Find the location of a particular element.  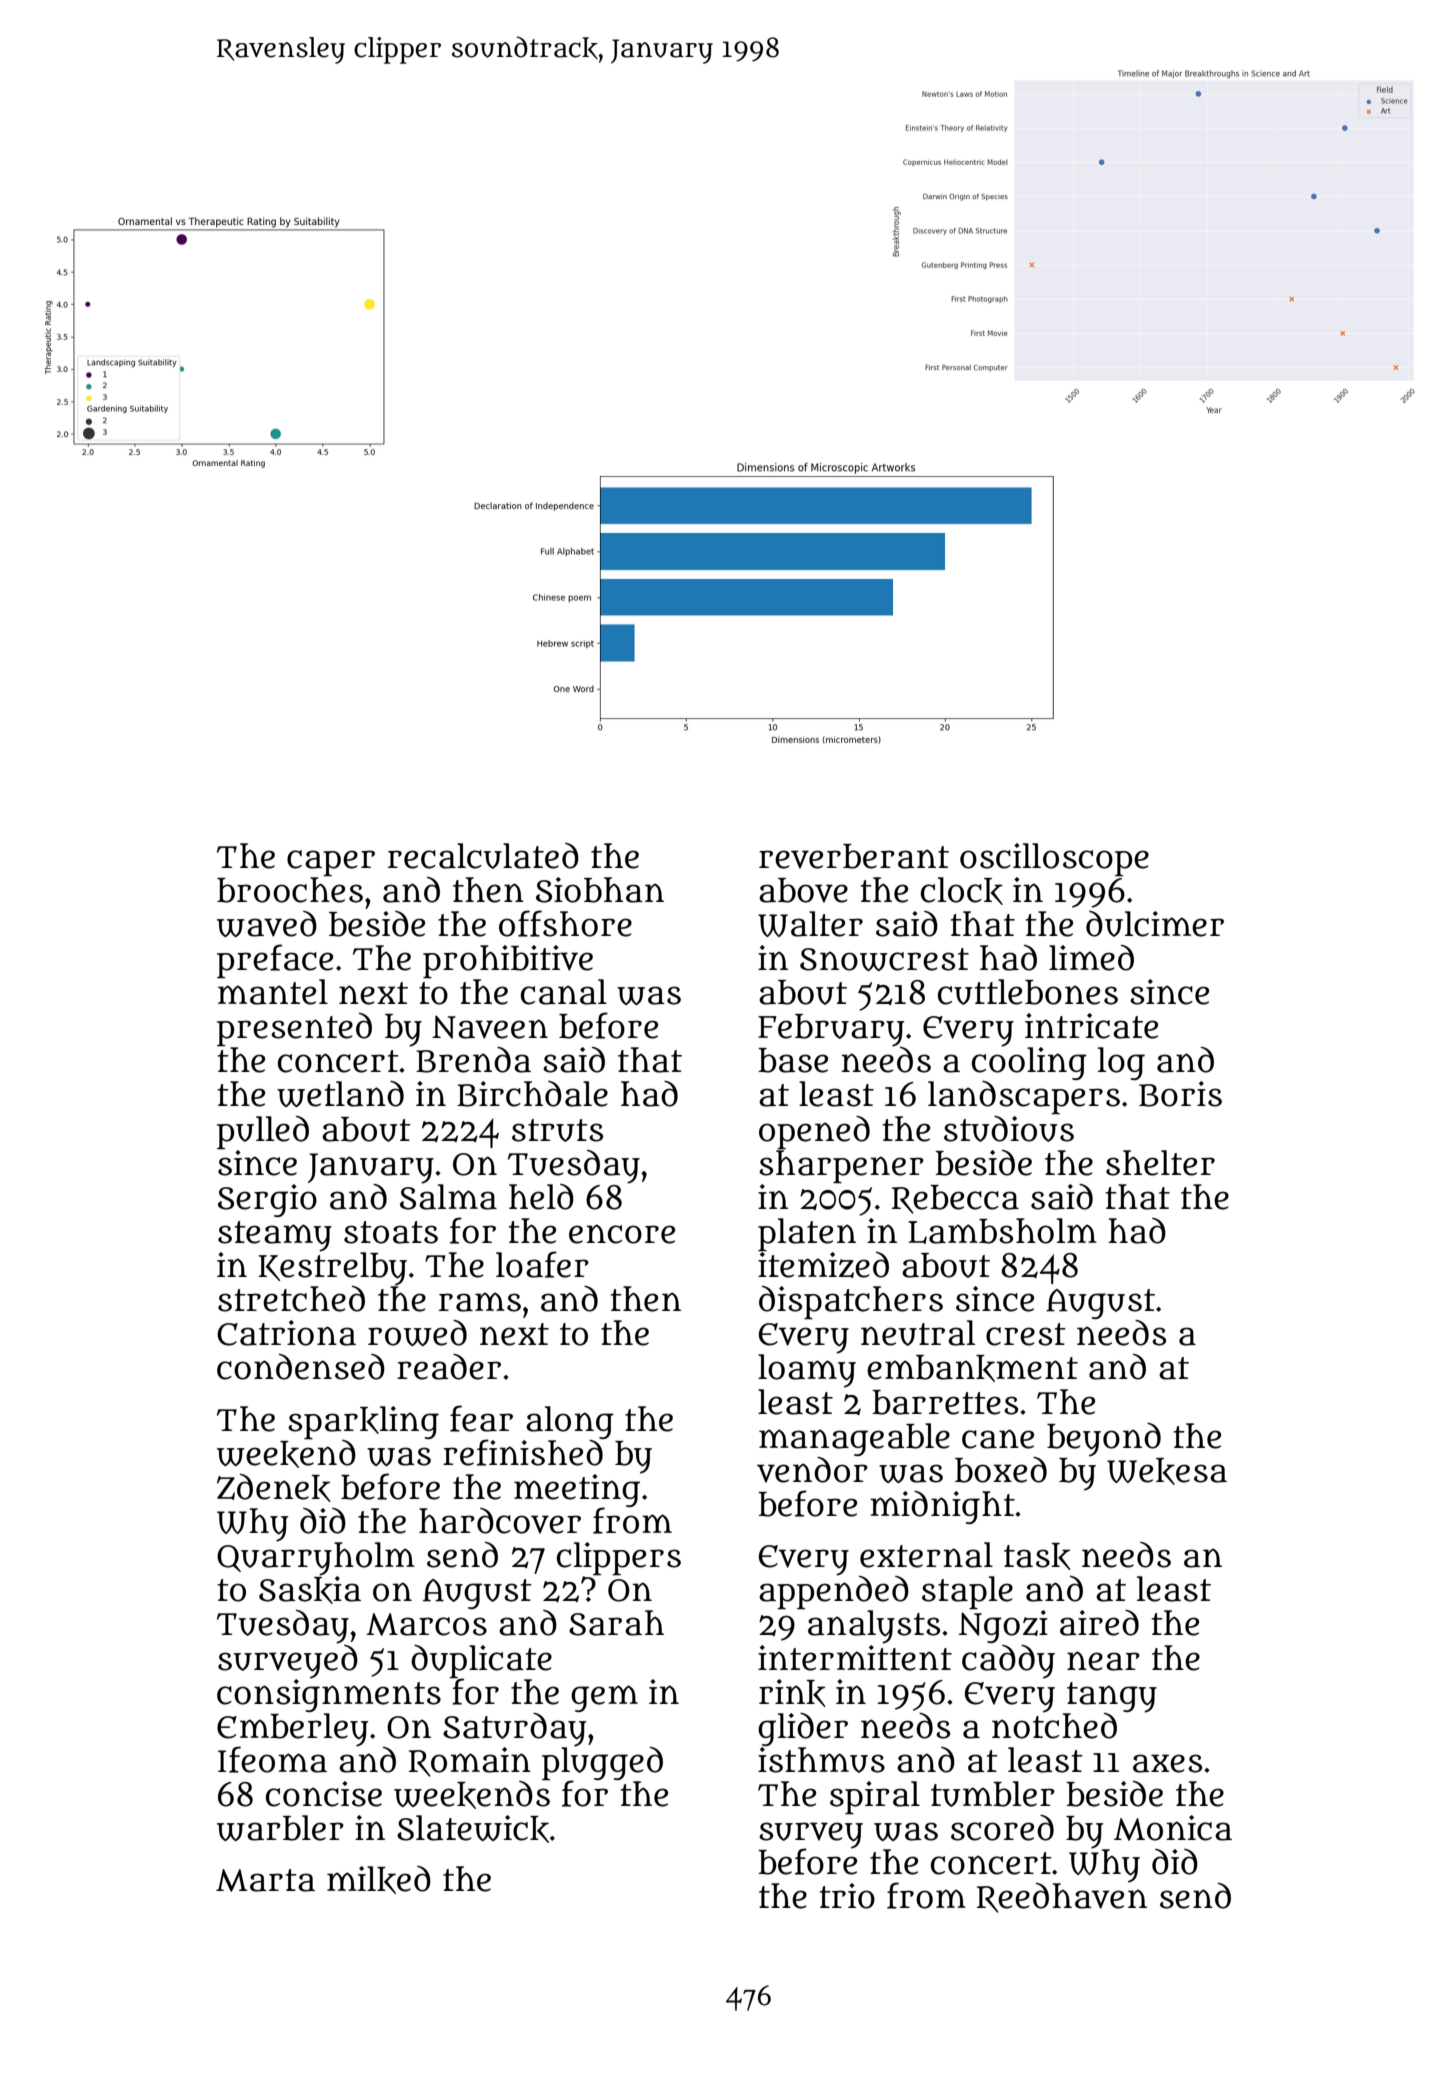

vendor is located at coordinates (812, 1470).
